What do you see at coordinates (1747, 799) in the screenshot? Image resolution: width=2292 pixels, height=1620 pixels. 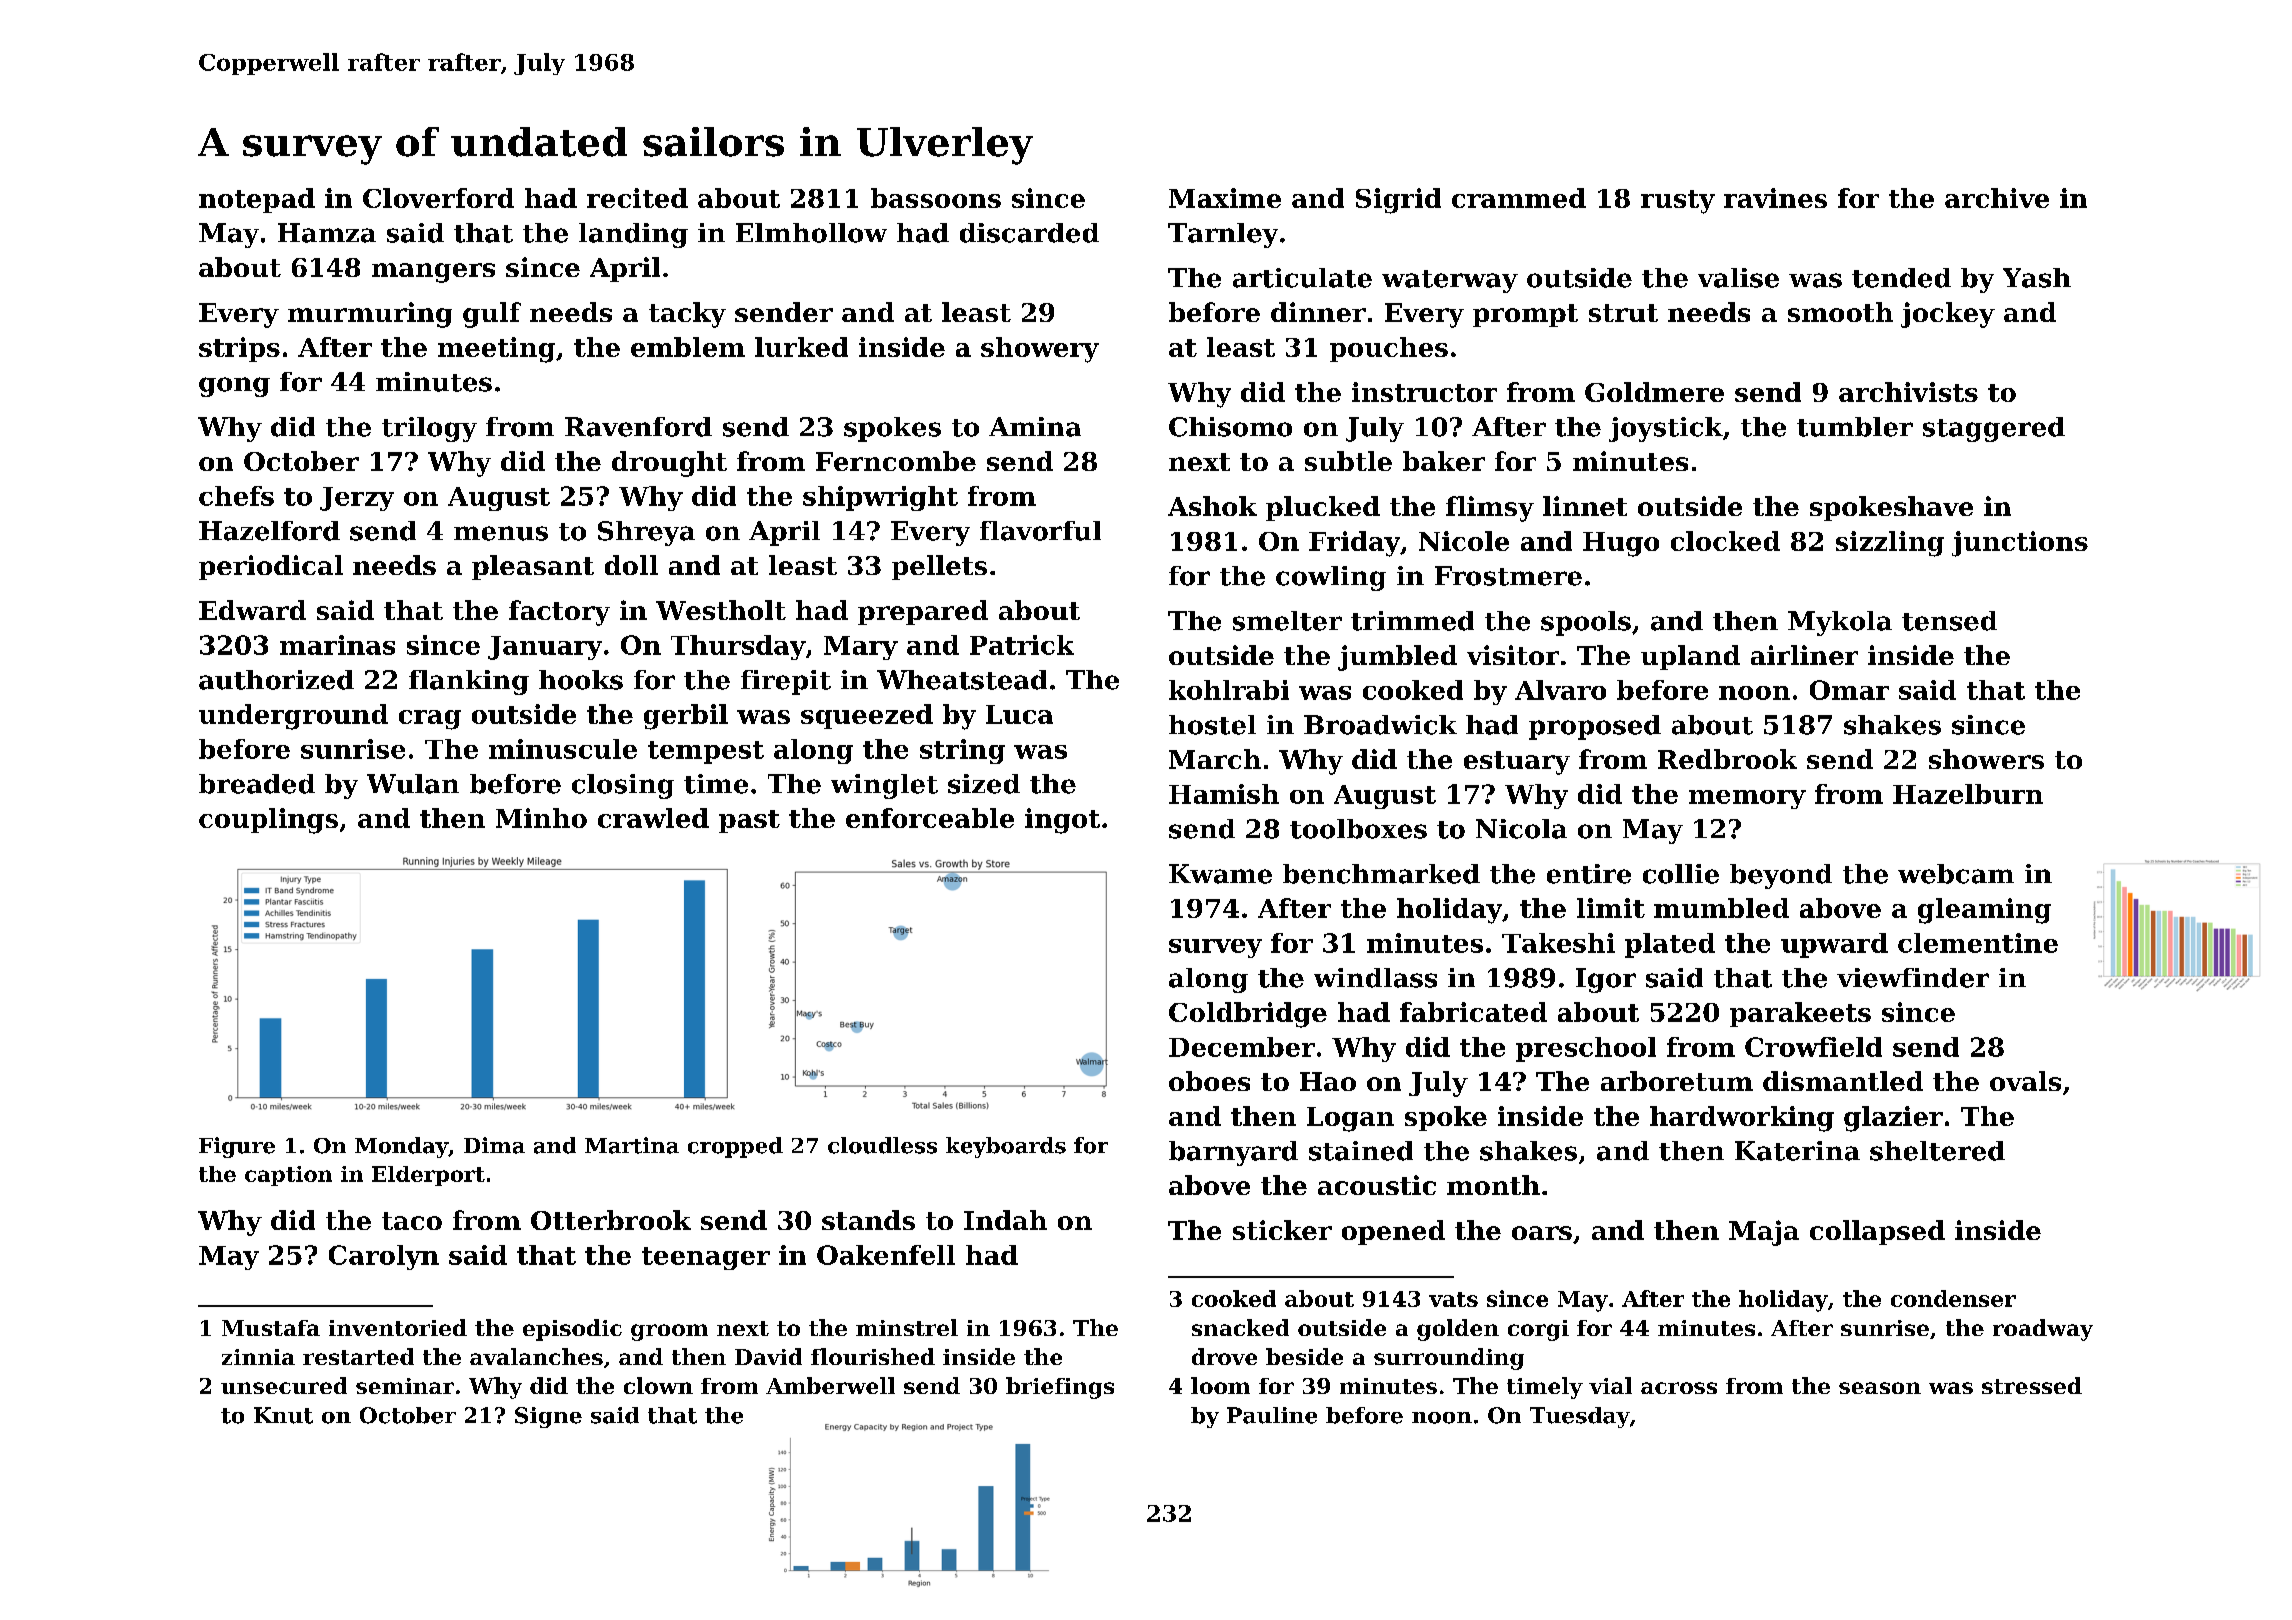 I see `memory` at bounding box center [1747, 799].
